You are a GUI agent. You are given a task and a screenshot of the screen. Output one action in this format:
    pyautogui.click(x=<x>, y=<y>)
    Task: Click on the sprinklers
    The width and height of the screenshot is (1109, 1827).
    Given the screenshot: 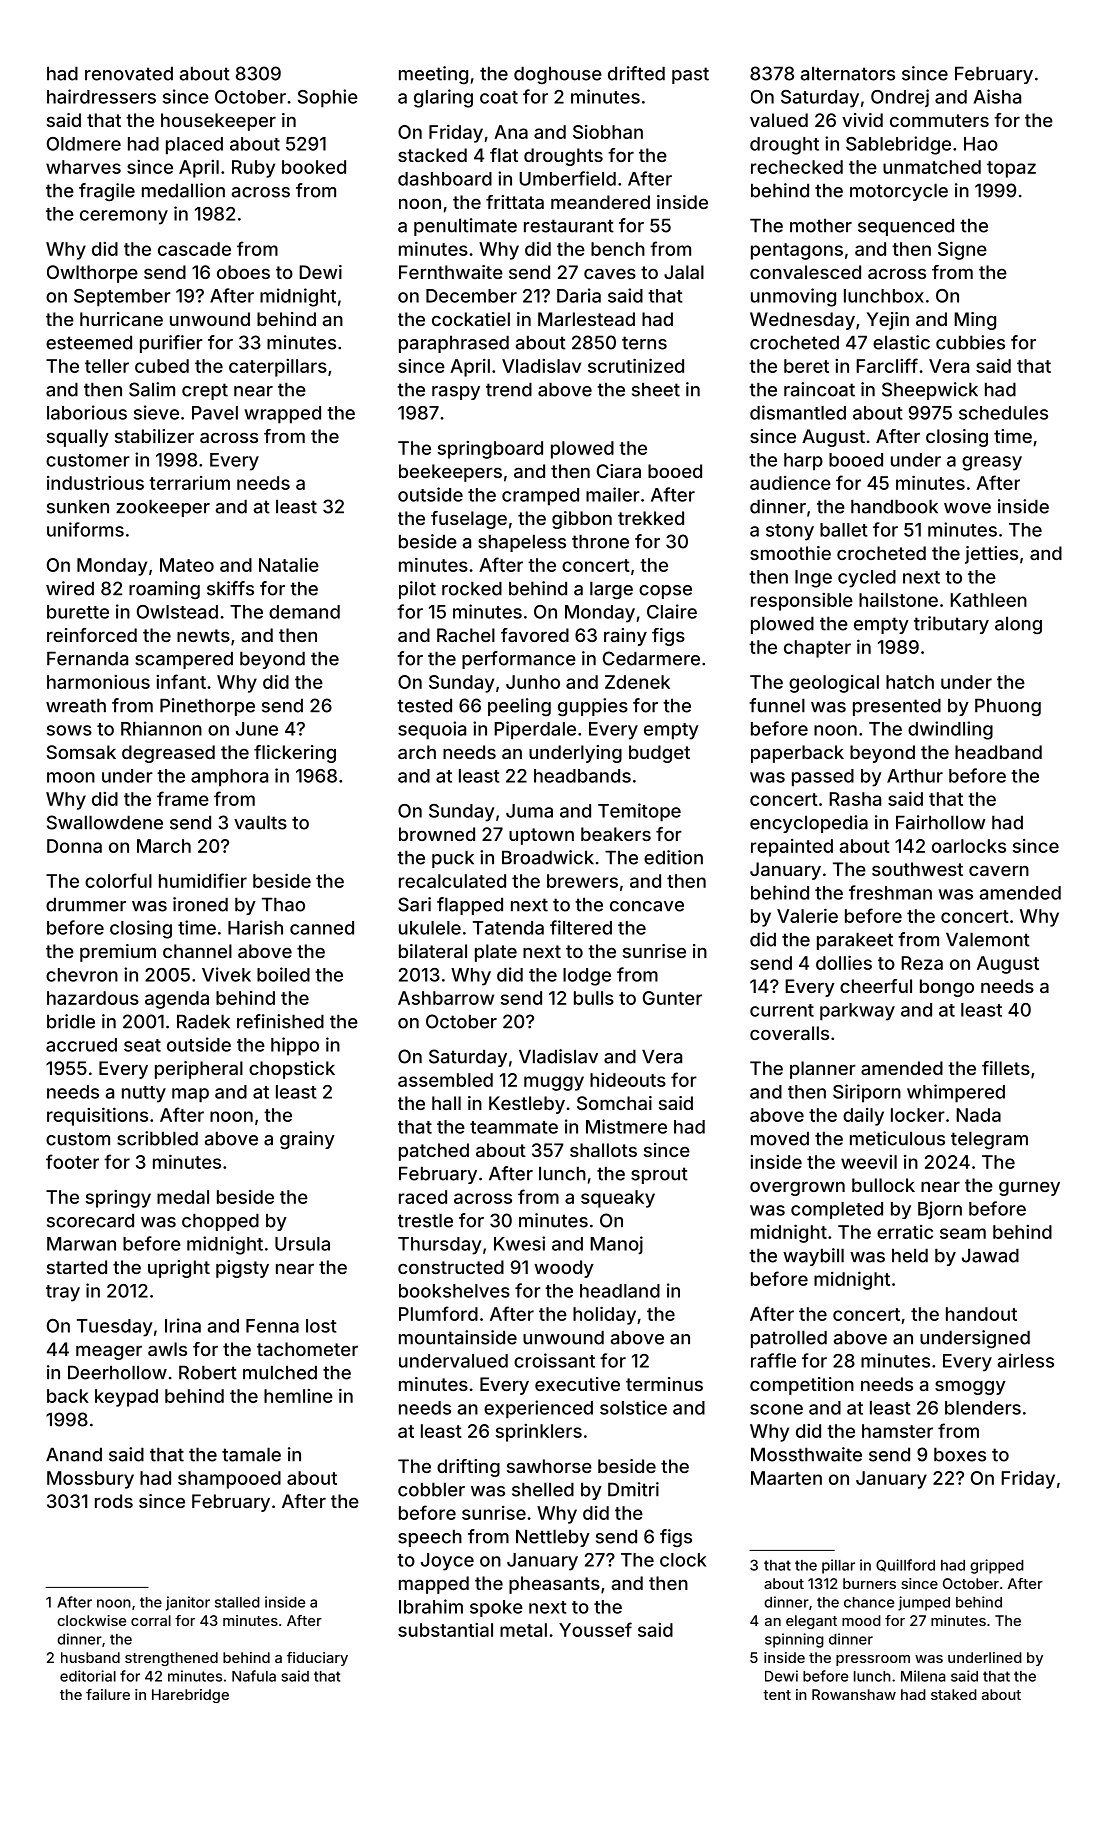 What is the action you would take?
    pyautogui.click(x=539, y=1433)
